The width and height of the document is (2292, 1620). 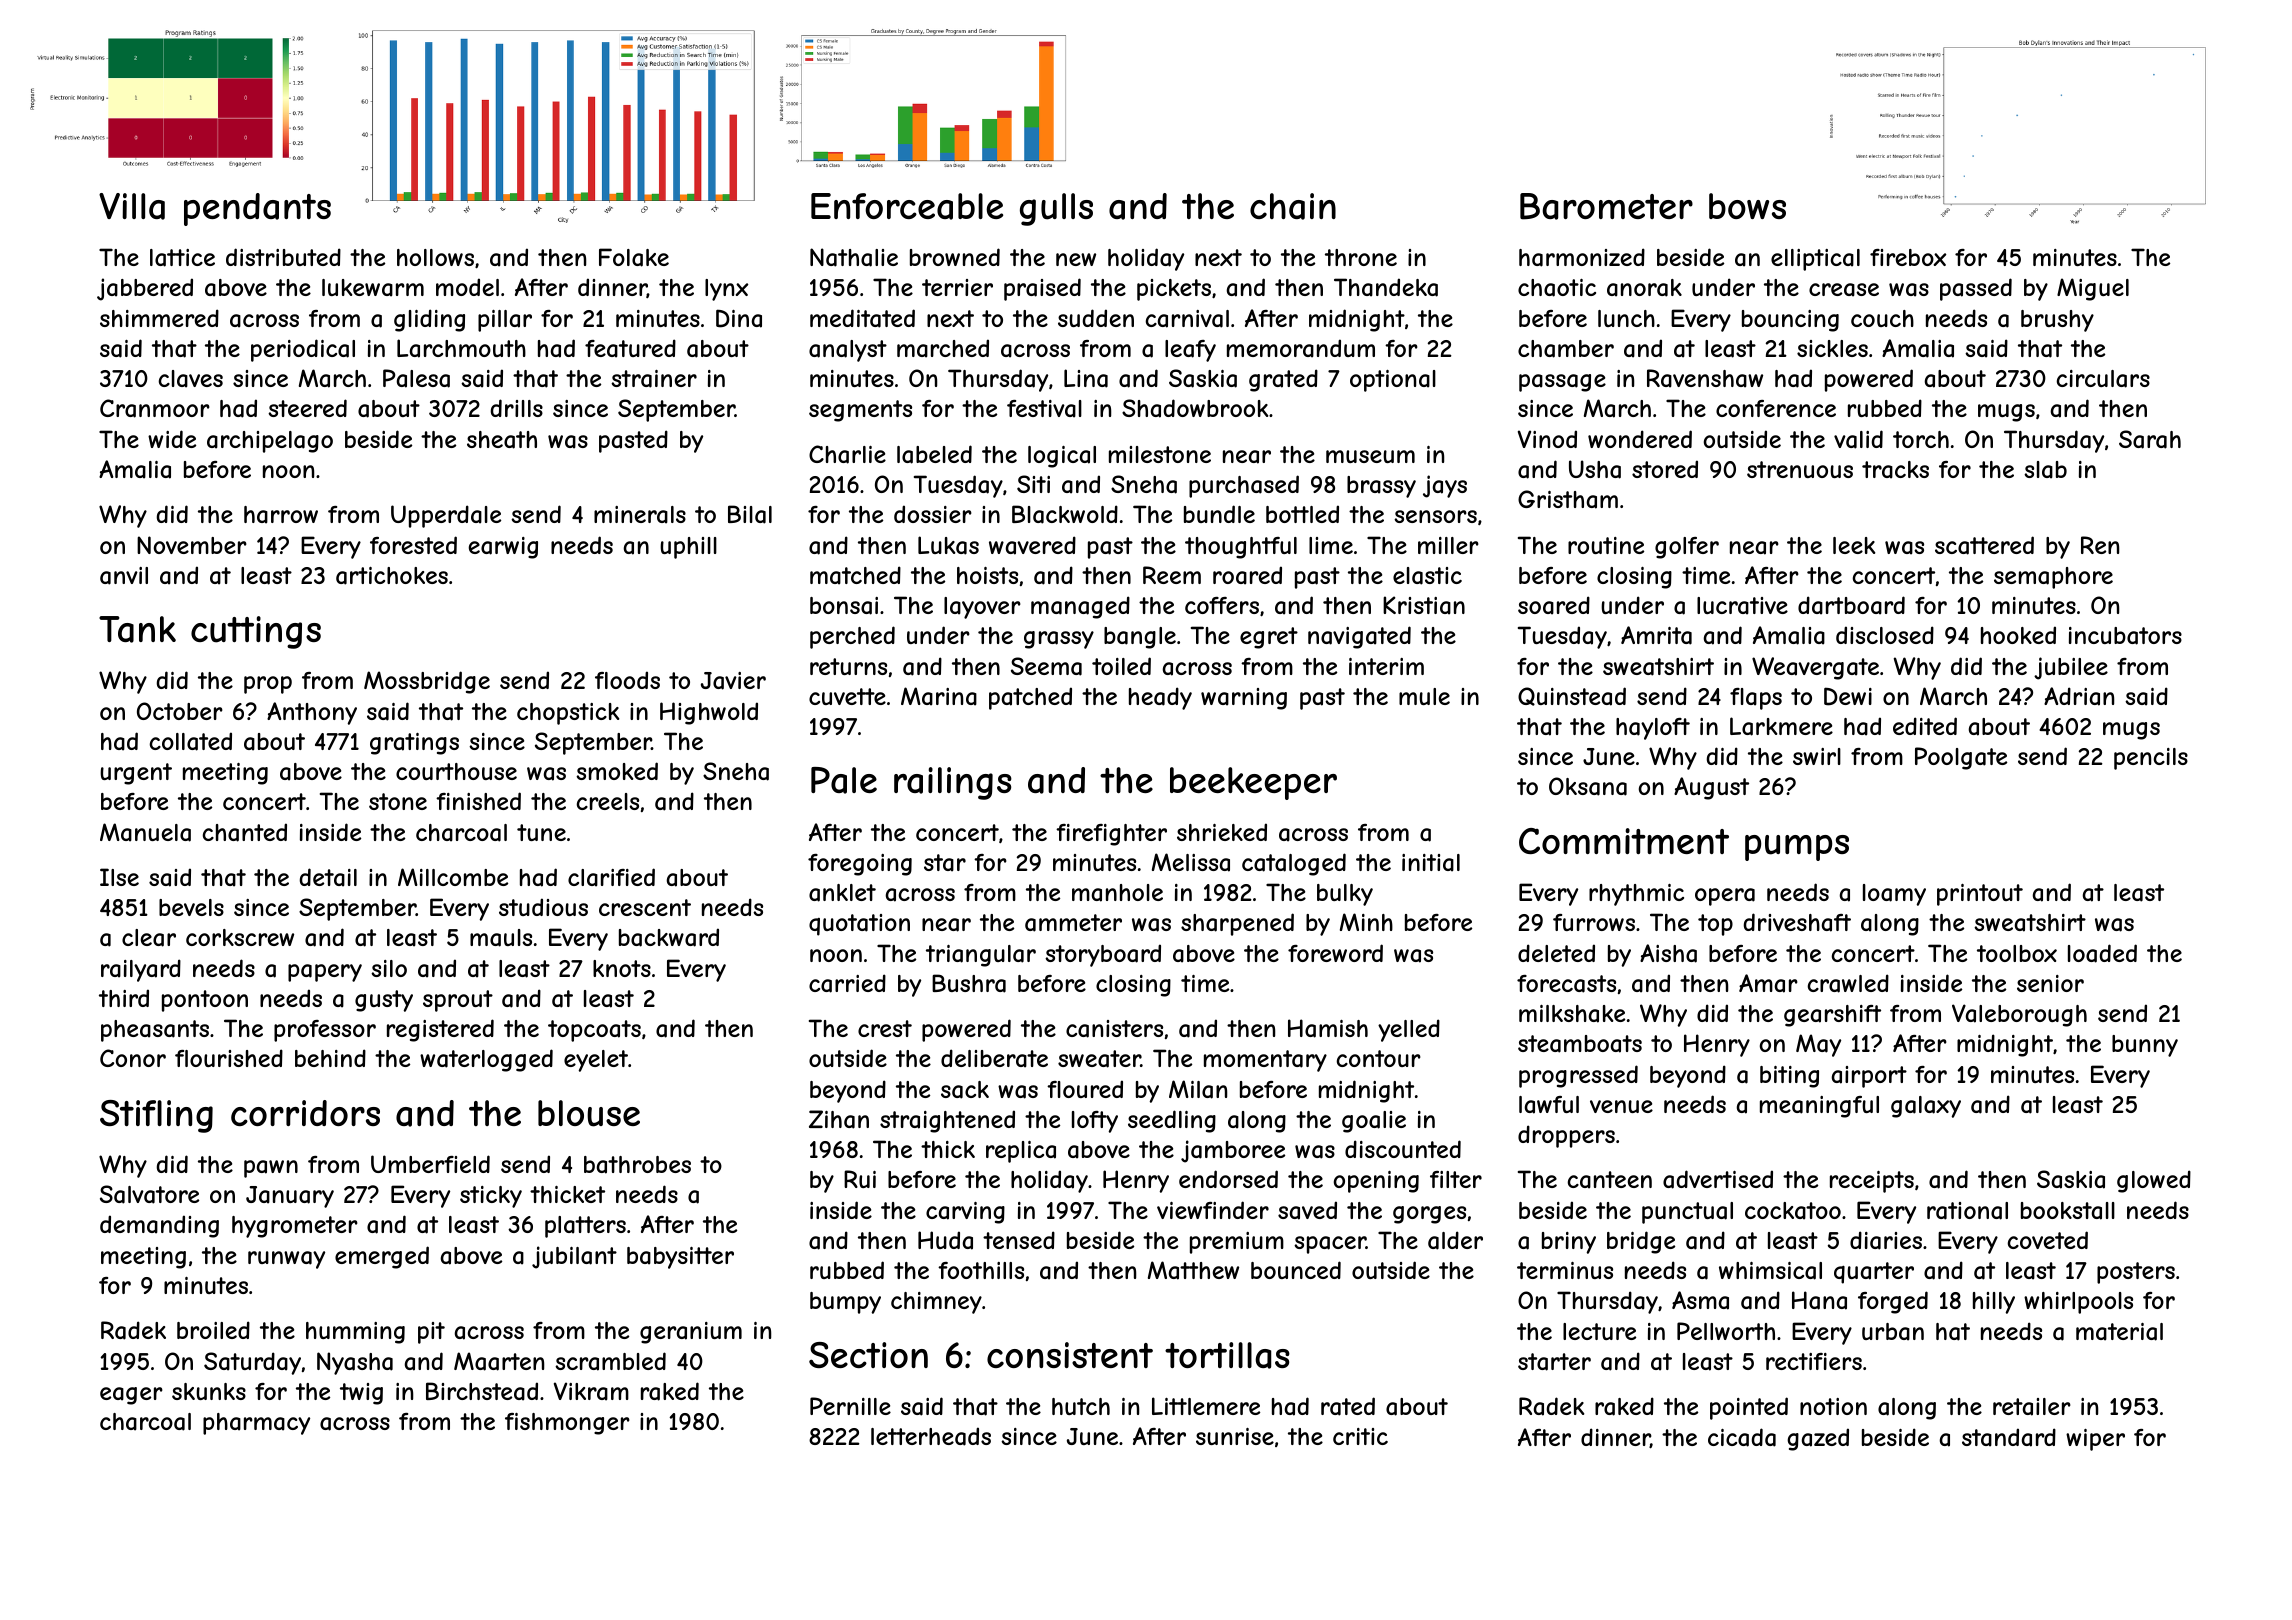 What do you see at coordinates (1393, 381) in the document?
I see `optional` at bounding box center [1393, 381].
